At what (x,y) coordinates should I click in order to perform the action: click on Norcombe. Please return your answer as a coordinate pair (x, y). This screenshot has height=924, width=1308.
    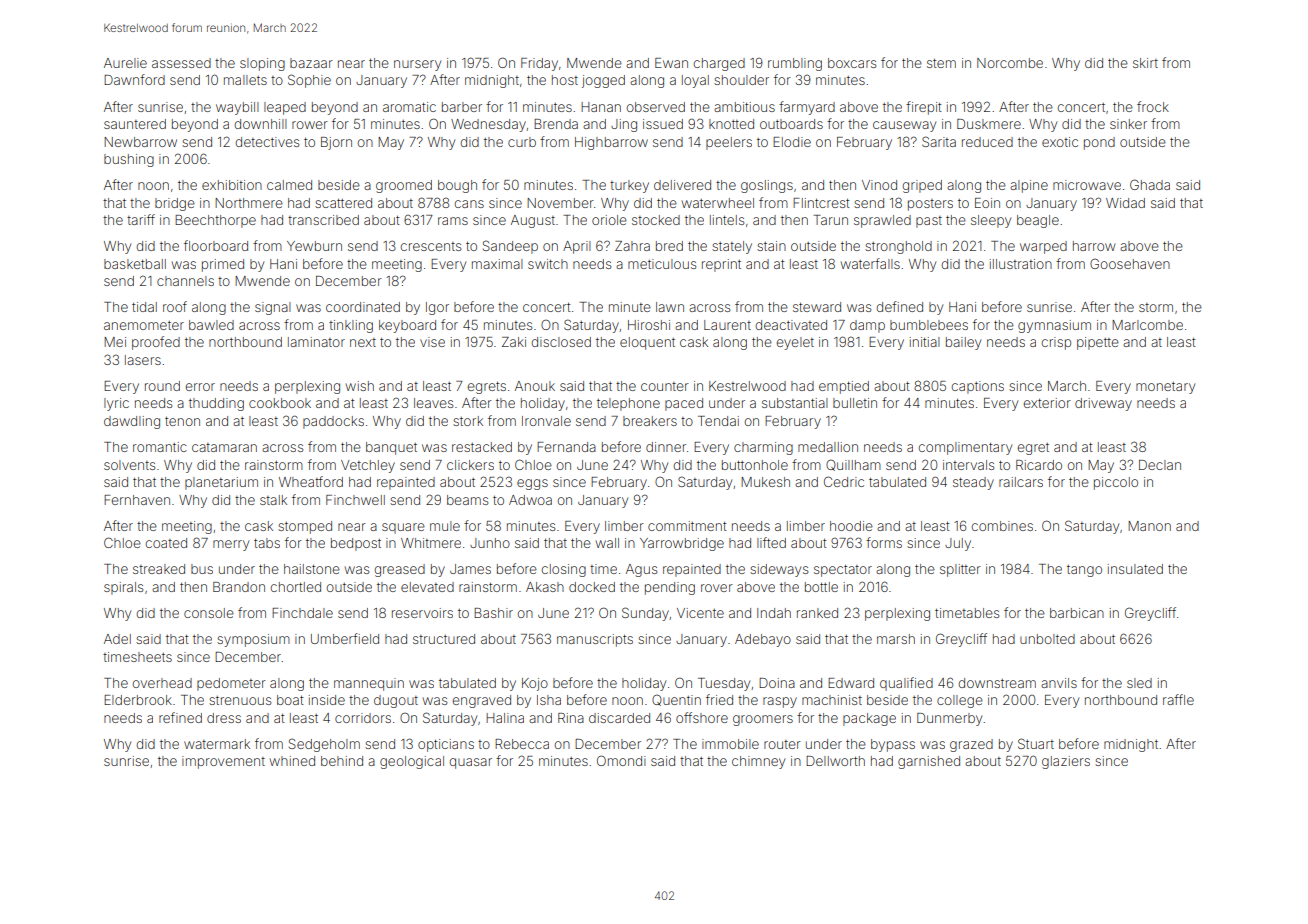
    Looking at the image, I should click on (1010, 63).
